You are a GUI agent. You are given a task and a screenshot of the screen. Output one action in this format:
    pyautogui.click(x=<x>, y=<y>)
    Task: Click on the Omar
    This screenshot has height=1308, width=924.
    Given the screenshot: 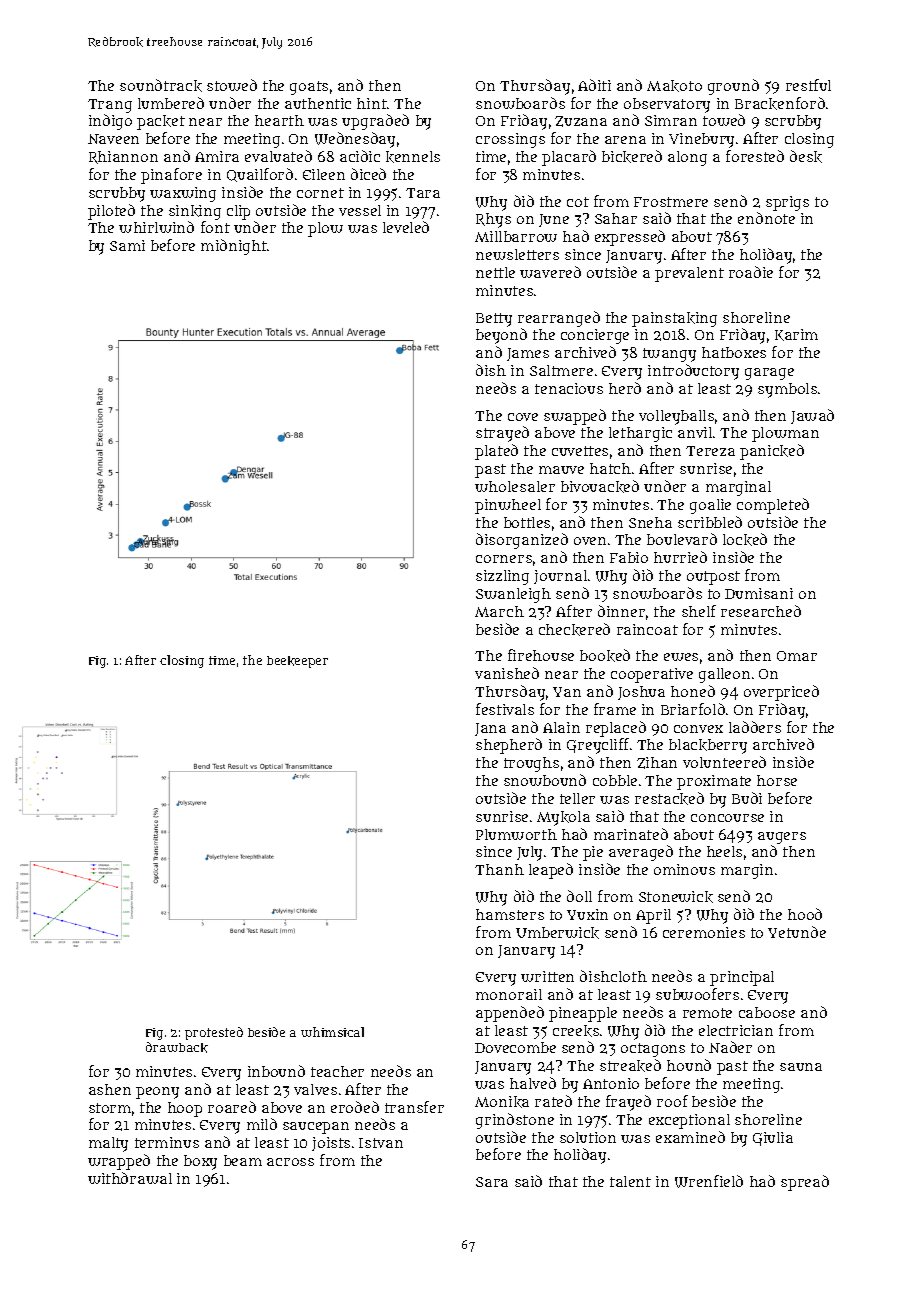 What is the action you would take?
    pyautogui.click(x=797, y=656)
